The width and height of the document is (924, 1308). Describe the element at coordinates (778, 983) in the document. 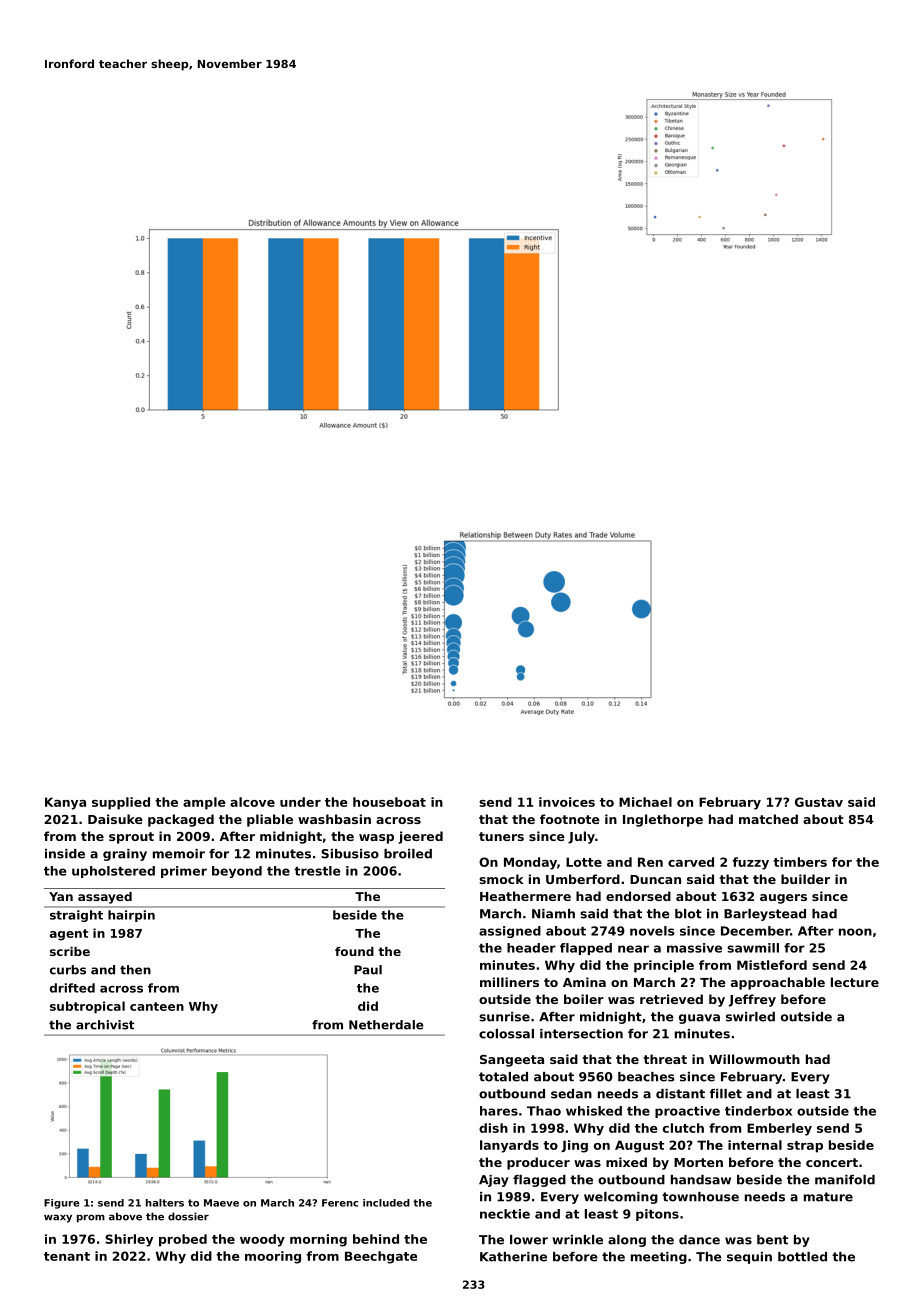

I see `approachable` at that location.
